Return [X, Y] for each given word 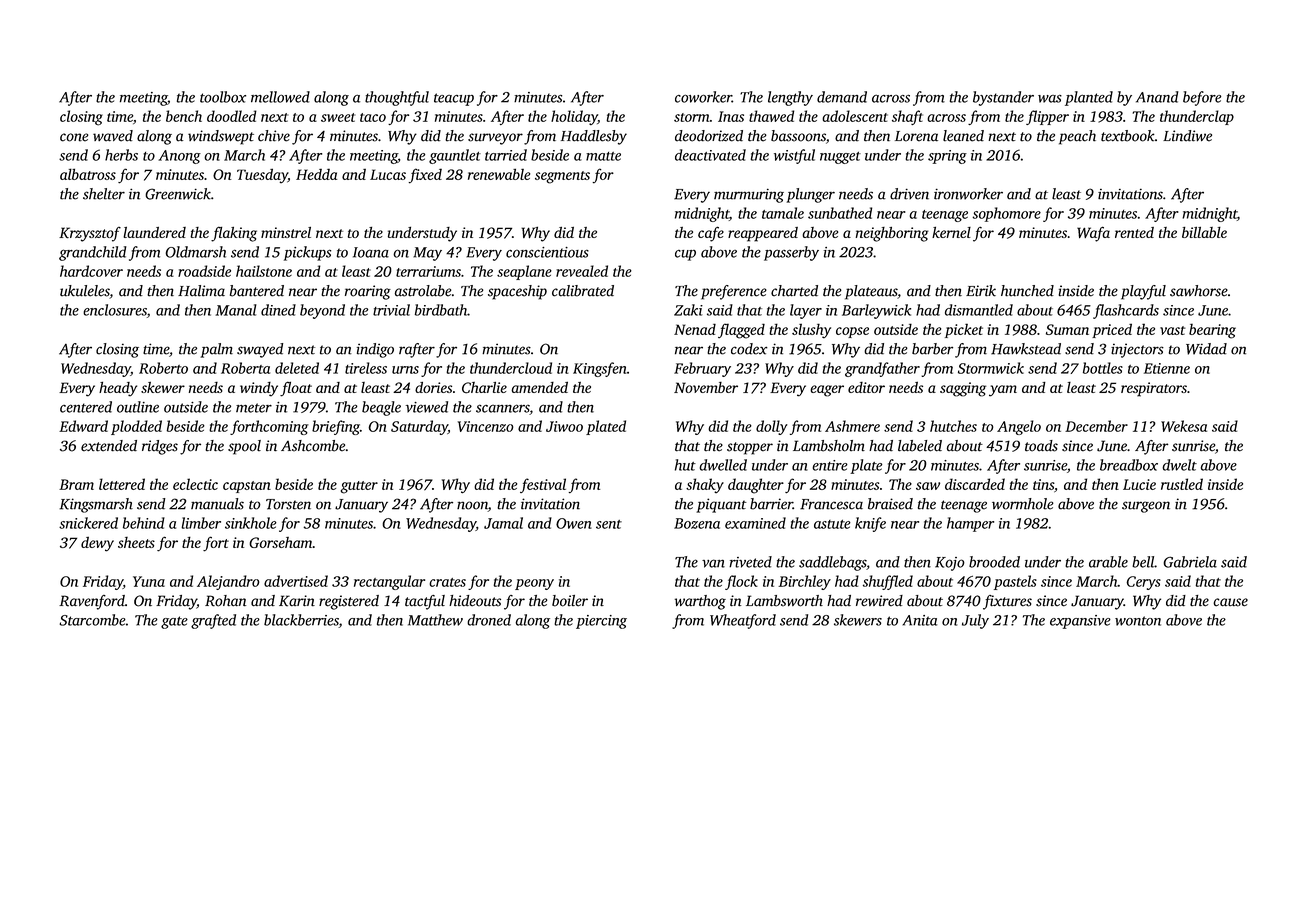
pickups [307, 253]
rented [1134, 232]
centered [86, 407]
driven [909, 194]
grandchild [93, 253]
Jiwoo [564, 426]
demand [842, 97]
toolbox [223, 97]
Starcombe [92, 620]
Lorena [916, 136]
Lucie [1139, 484]
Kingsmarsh [96, 505]
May [427, 254]
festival [543, 485]
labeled [920, 446]
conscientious [547, 252]
